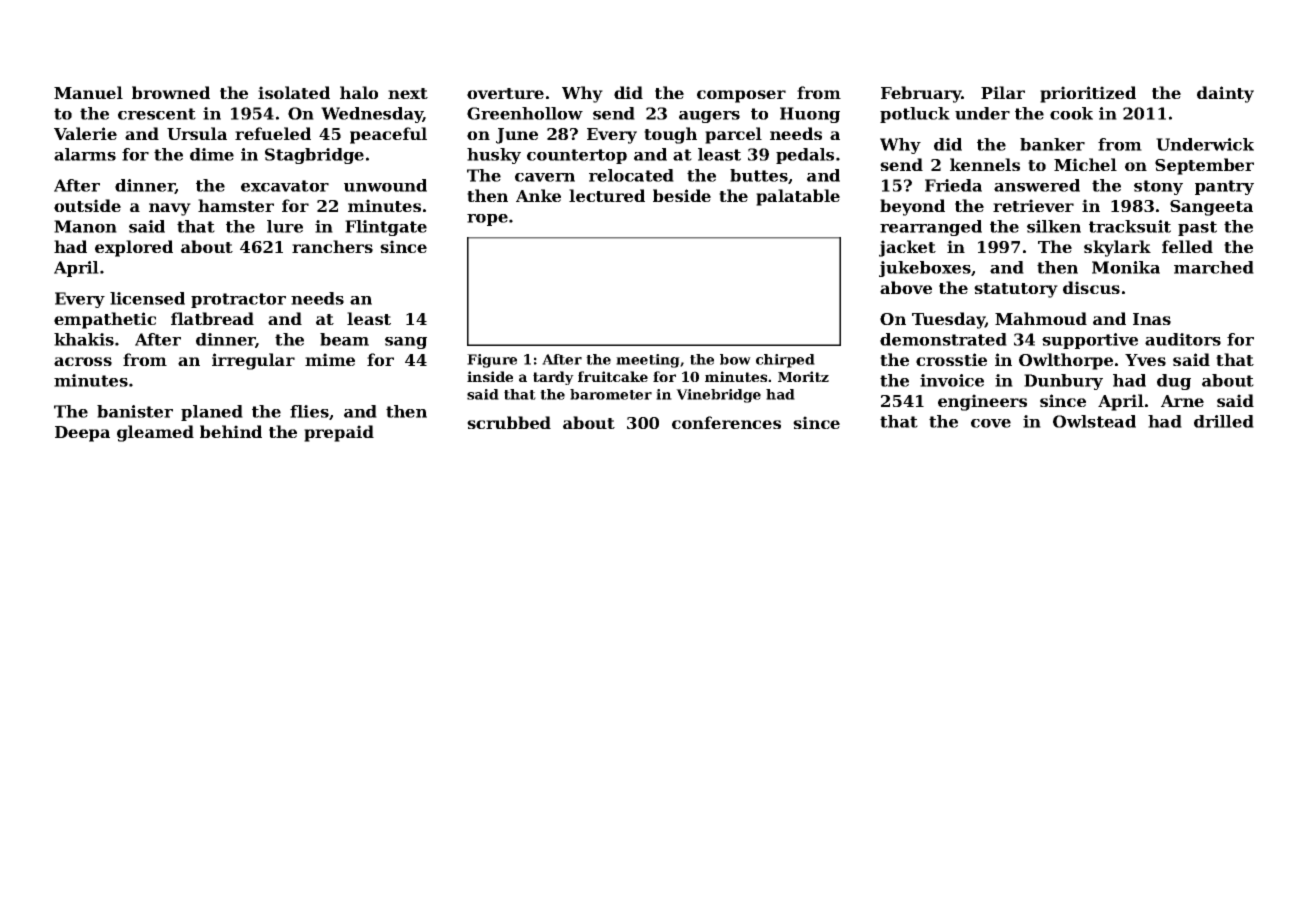 This screenshot has width=1308, height=924. I want to click on explored, so click(134, 248).
